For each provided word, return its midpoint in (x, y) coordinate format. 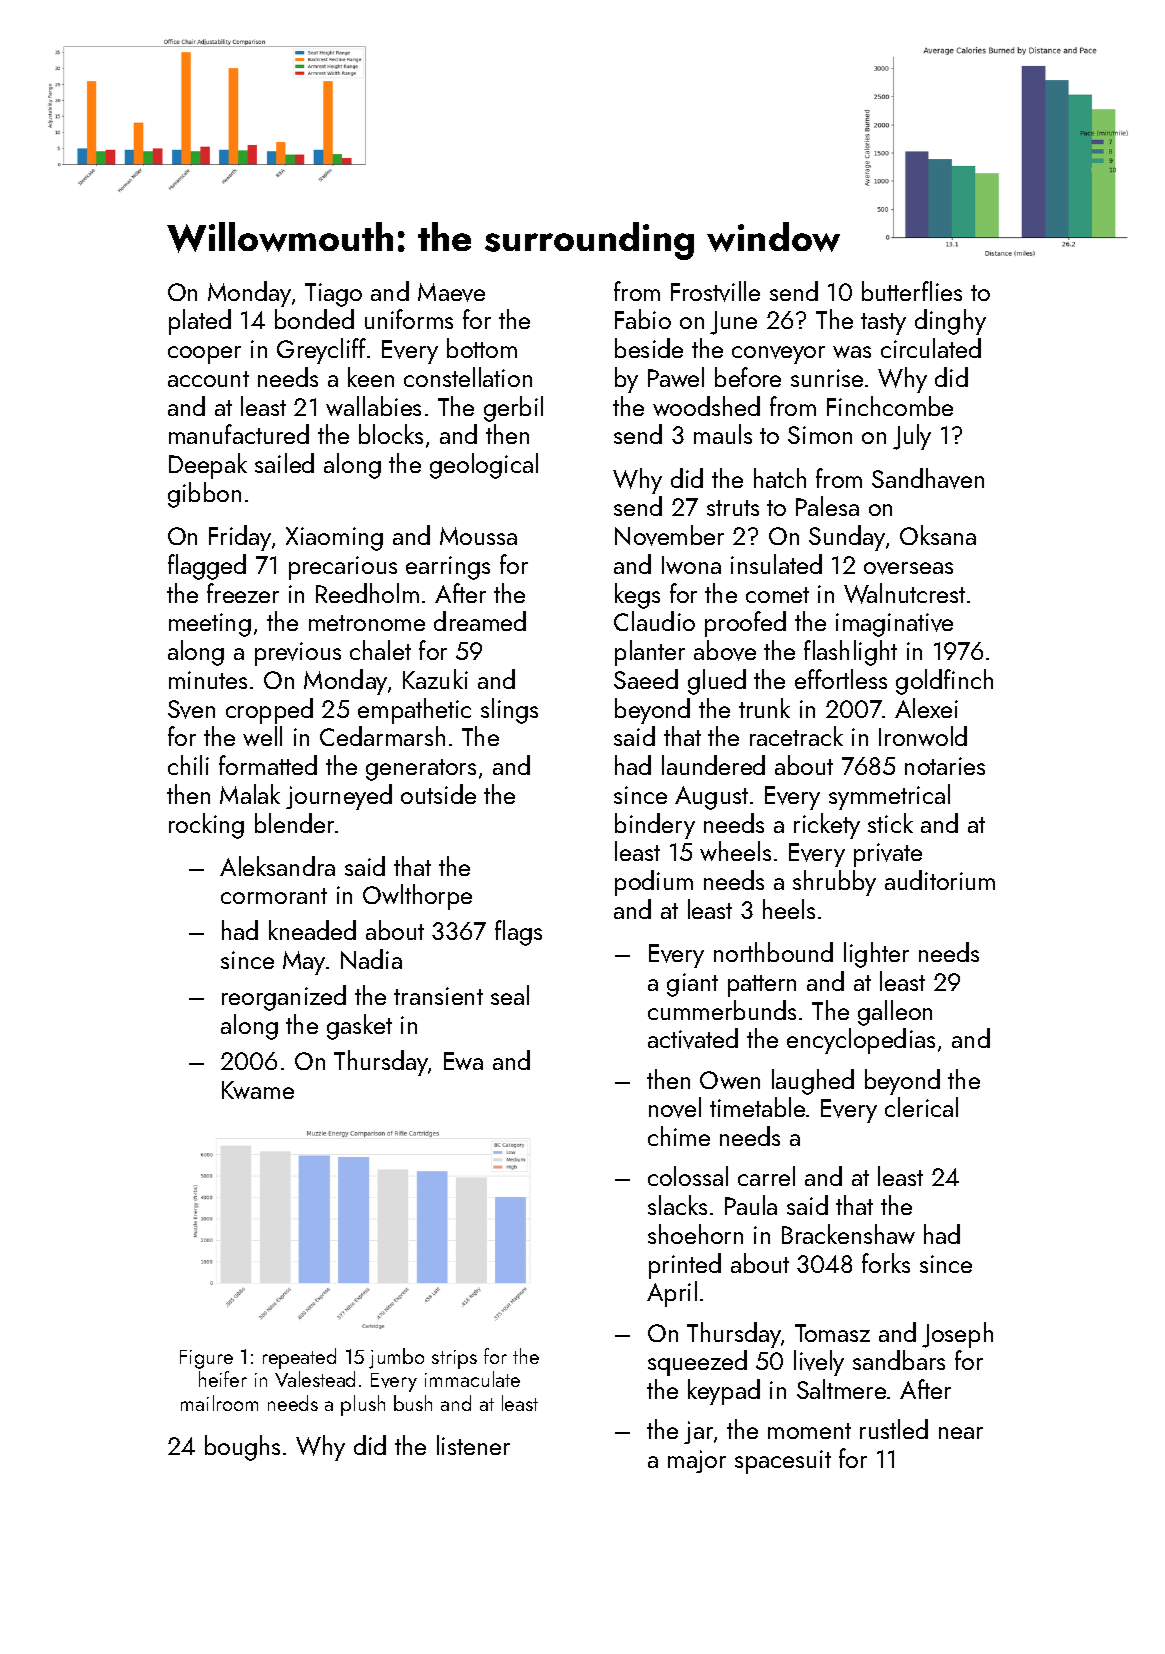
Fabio (643, 319)
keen (371, 377)
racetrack (796, 736)
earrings (448, 568)
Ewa (463, 1061)
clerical (921, 1107)
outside (438, 794)
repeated (299, 1358)
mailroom (219, 1403)
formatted (268, 765)
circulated (931, 348)
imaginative (894, 625)
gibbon (204, 495)
